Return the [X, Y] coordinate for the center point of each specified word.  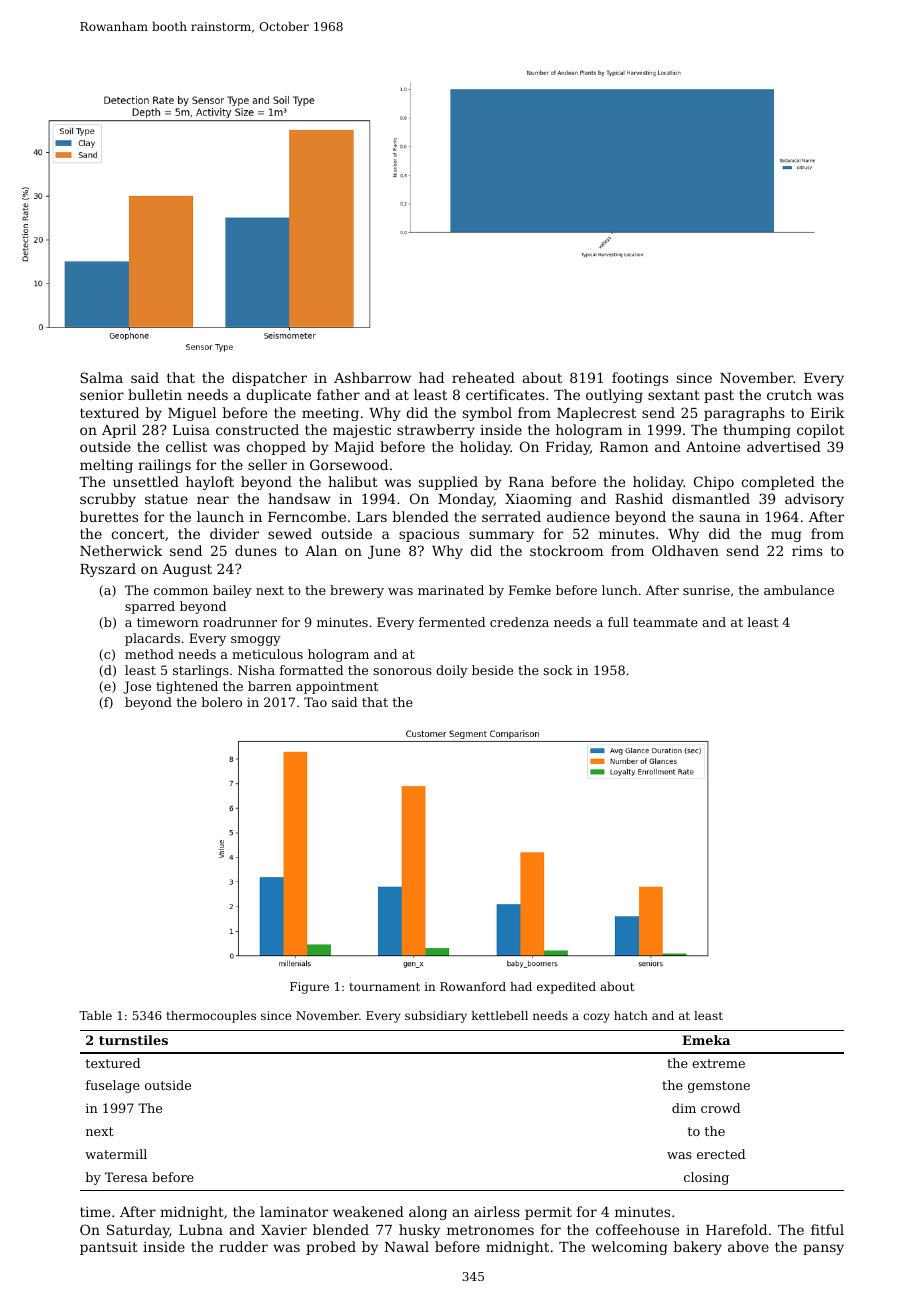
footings [640, 379]
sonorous [402, 671]
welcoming [629, 1248]
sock [558, 670]
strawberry [436, 431]
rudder [243, 1246]
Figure [309, 988]
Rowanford [473, 986]
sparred [150, 607]
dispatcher [269, 379]
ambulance [799, 590]
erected [721, 1154]
